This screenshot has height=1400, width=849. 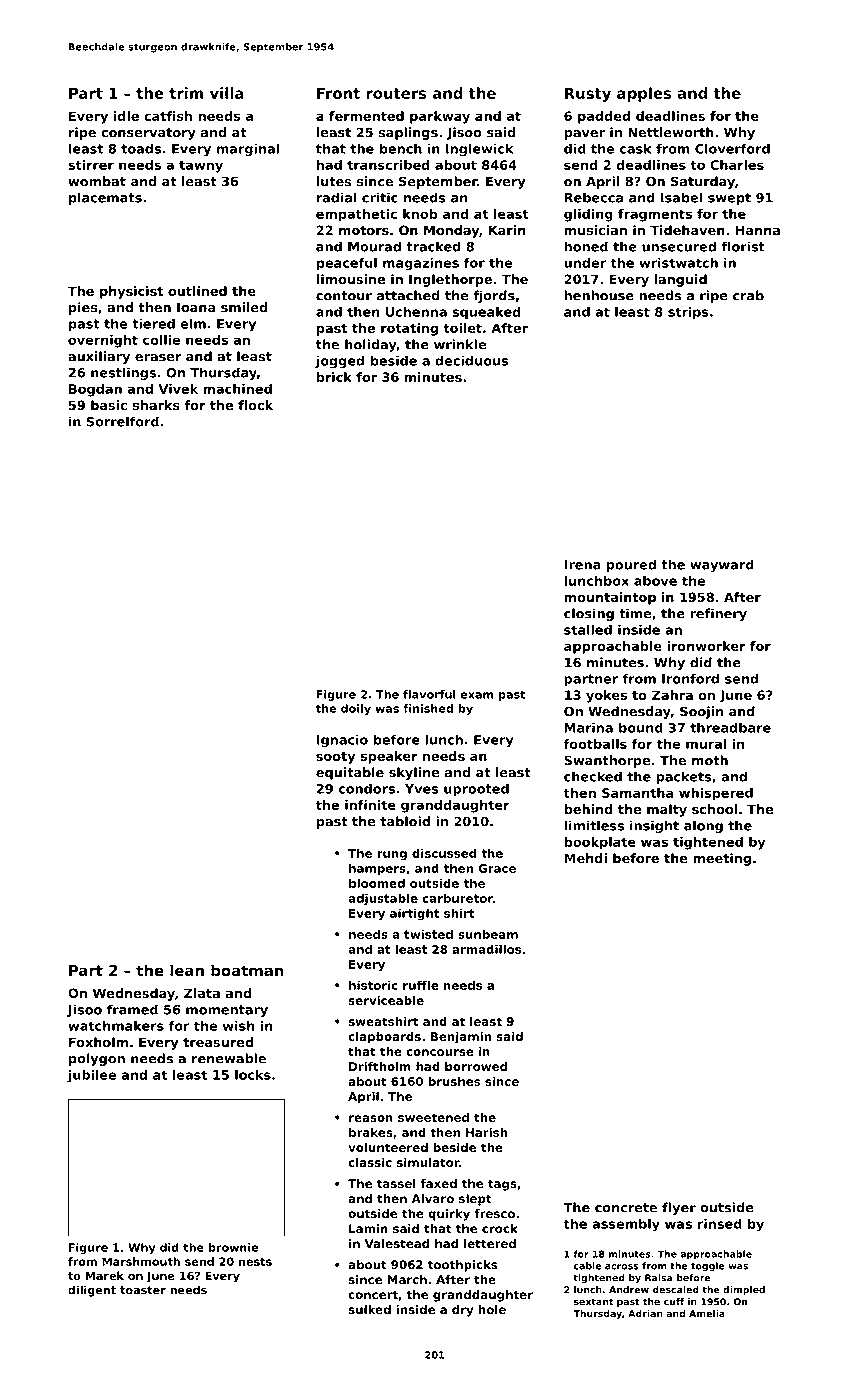 I want to click on Charles, so click(x=737, y=165).
